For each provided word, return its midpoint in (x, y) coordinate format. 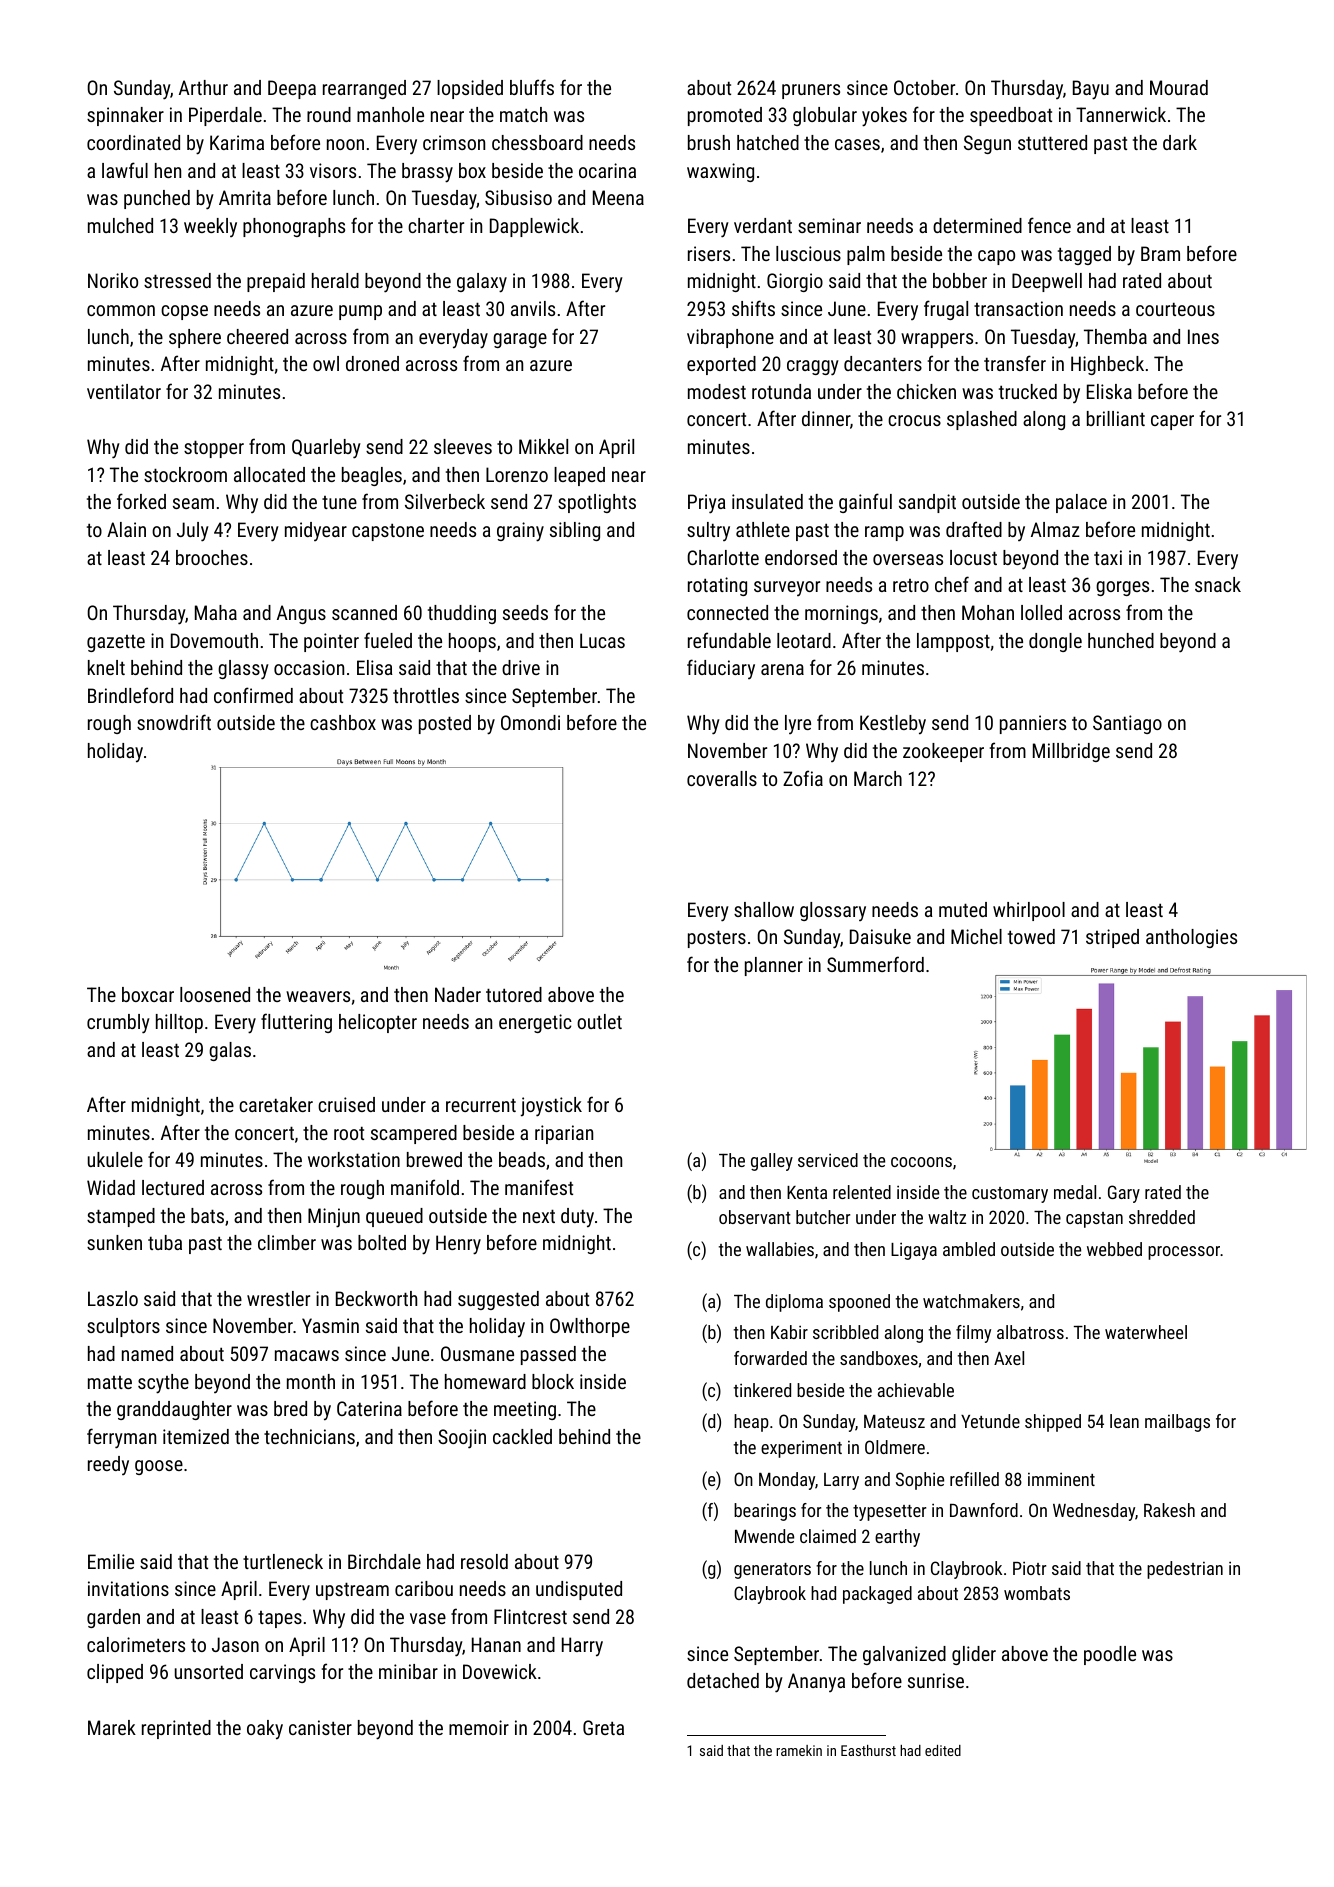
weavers (318, 996)
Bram (1160, 253)
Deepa (292, 89)
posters (717, 939)
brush (709, 142)
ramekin (799, 1750)
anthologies (1191, 938)
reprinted (176, 1729)
